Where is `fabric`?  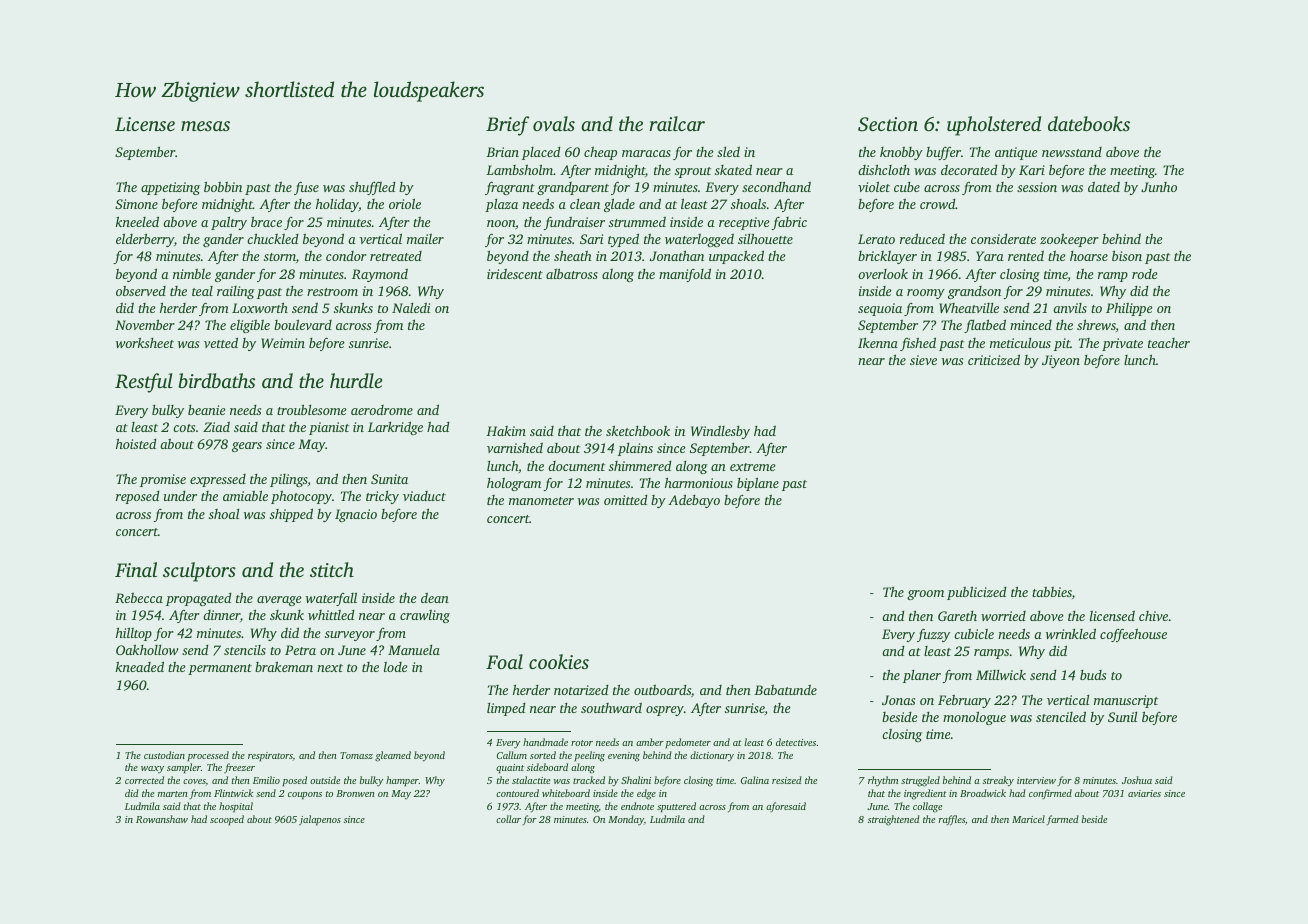
fabric is located at coordinates (789, 223).
